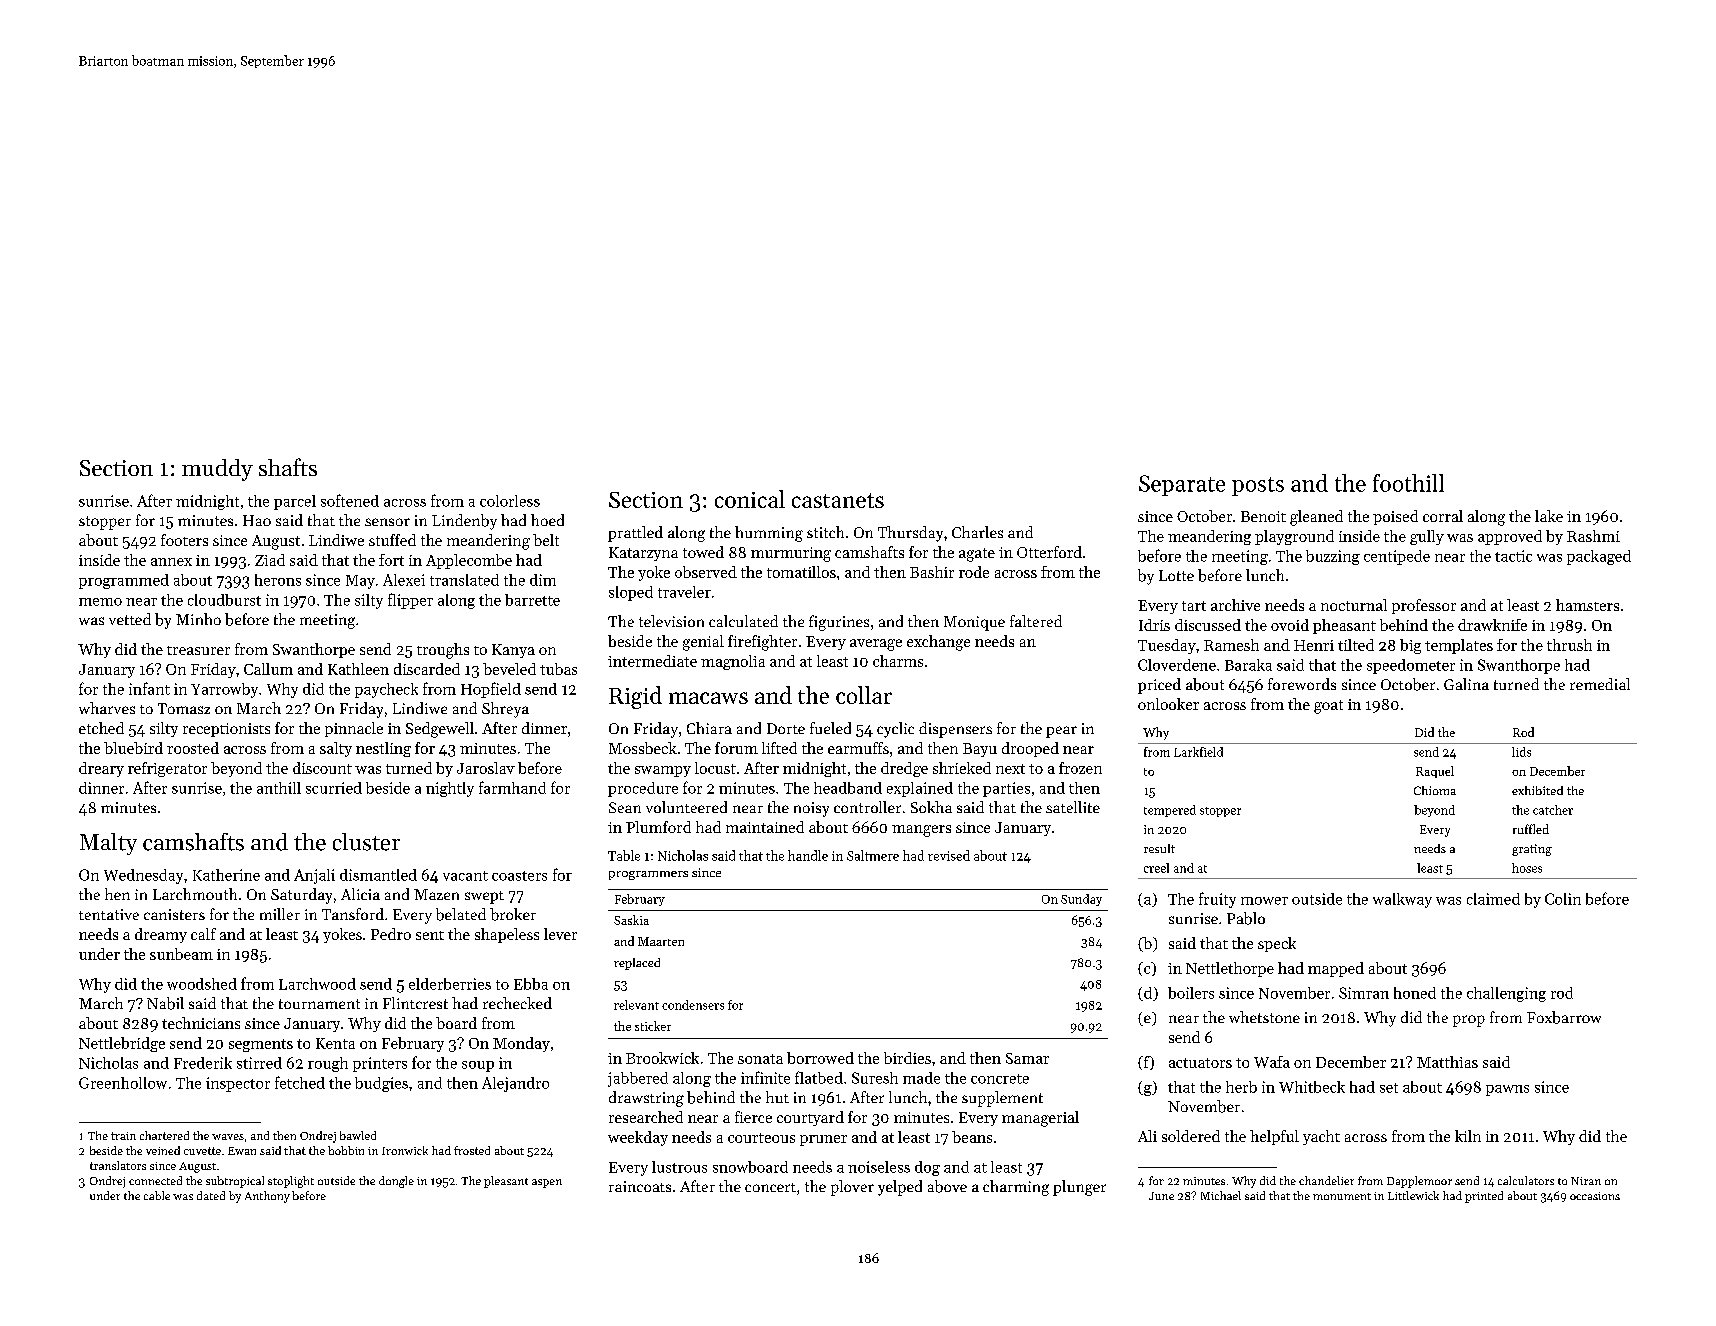 This page has height=1326, width=1716. Describe the element at coordinates (335, 1043) in the page. I see `Kenta` at that location.
